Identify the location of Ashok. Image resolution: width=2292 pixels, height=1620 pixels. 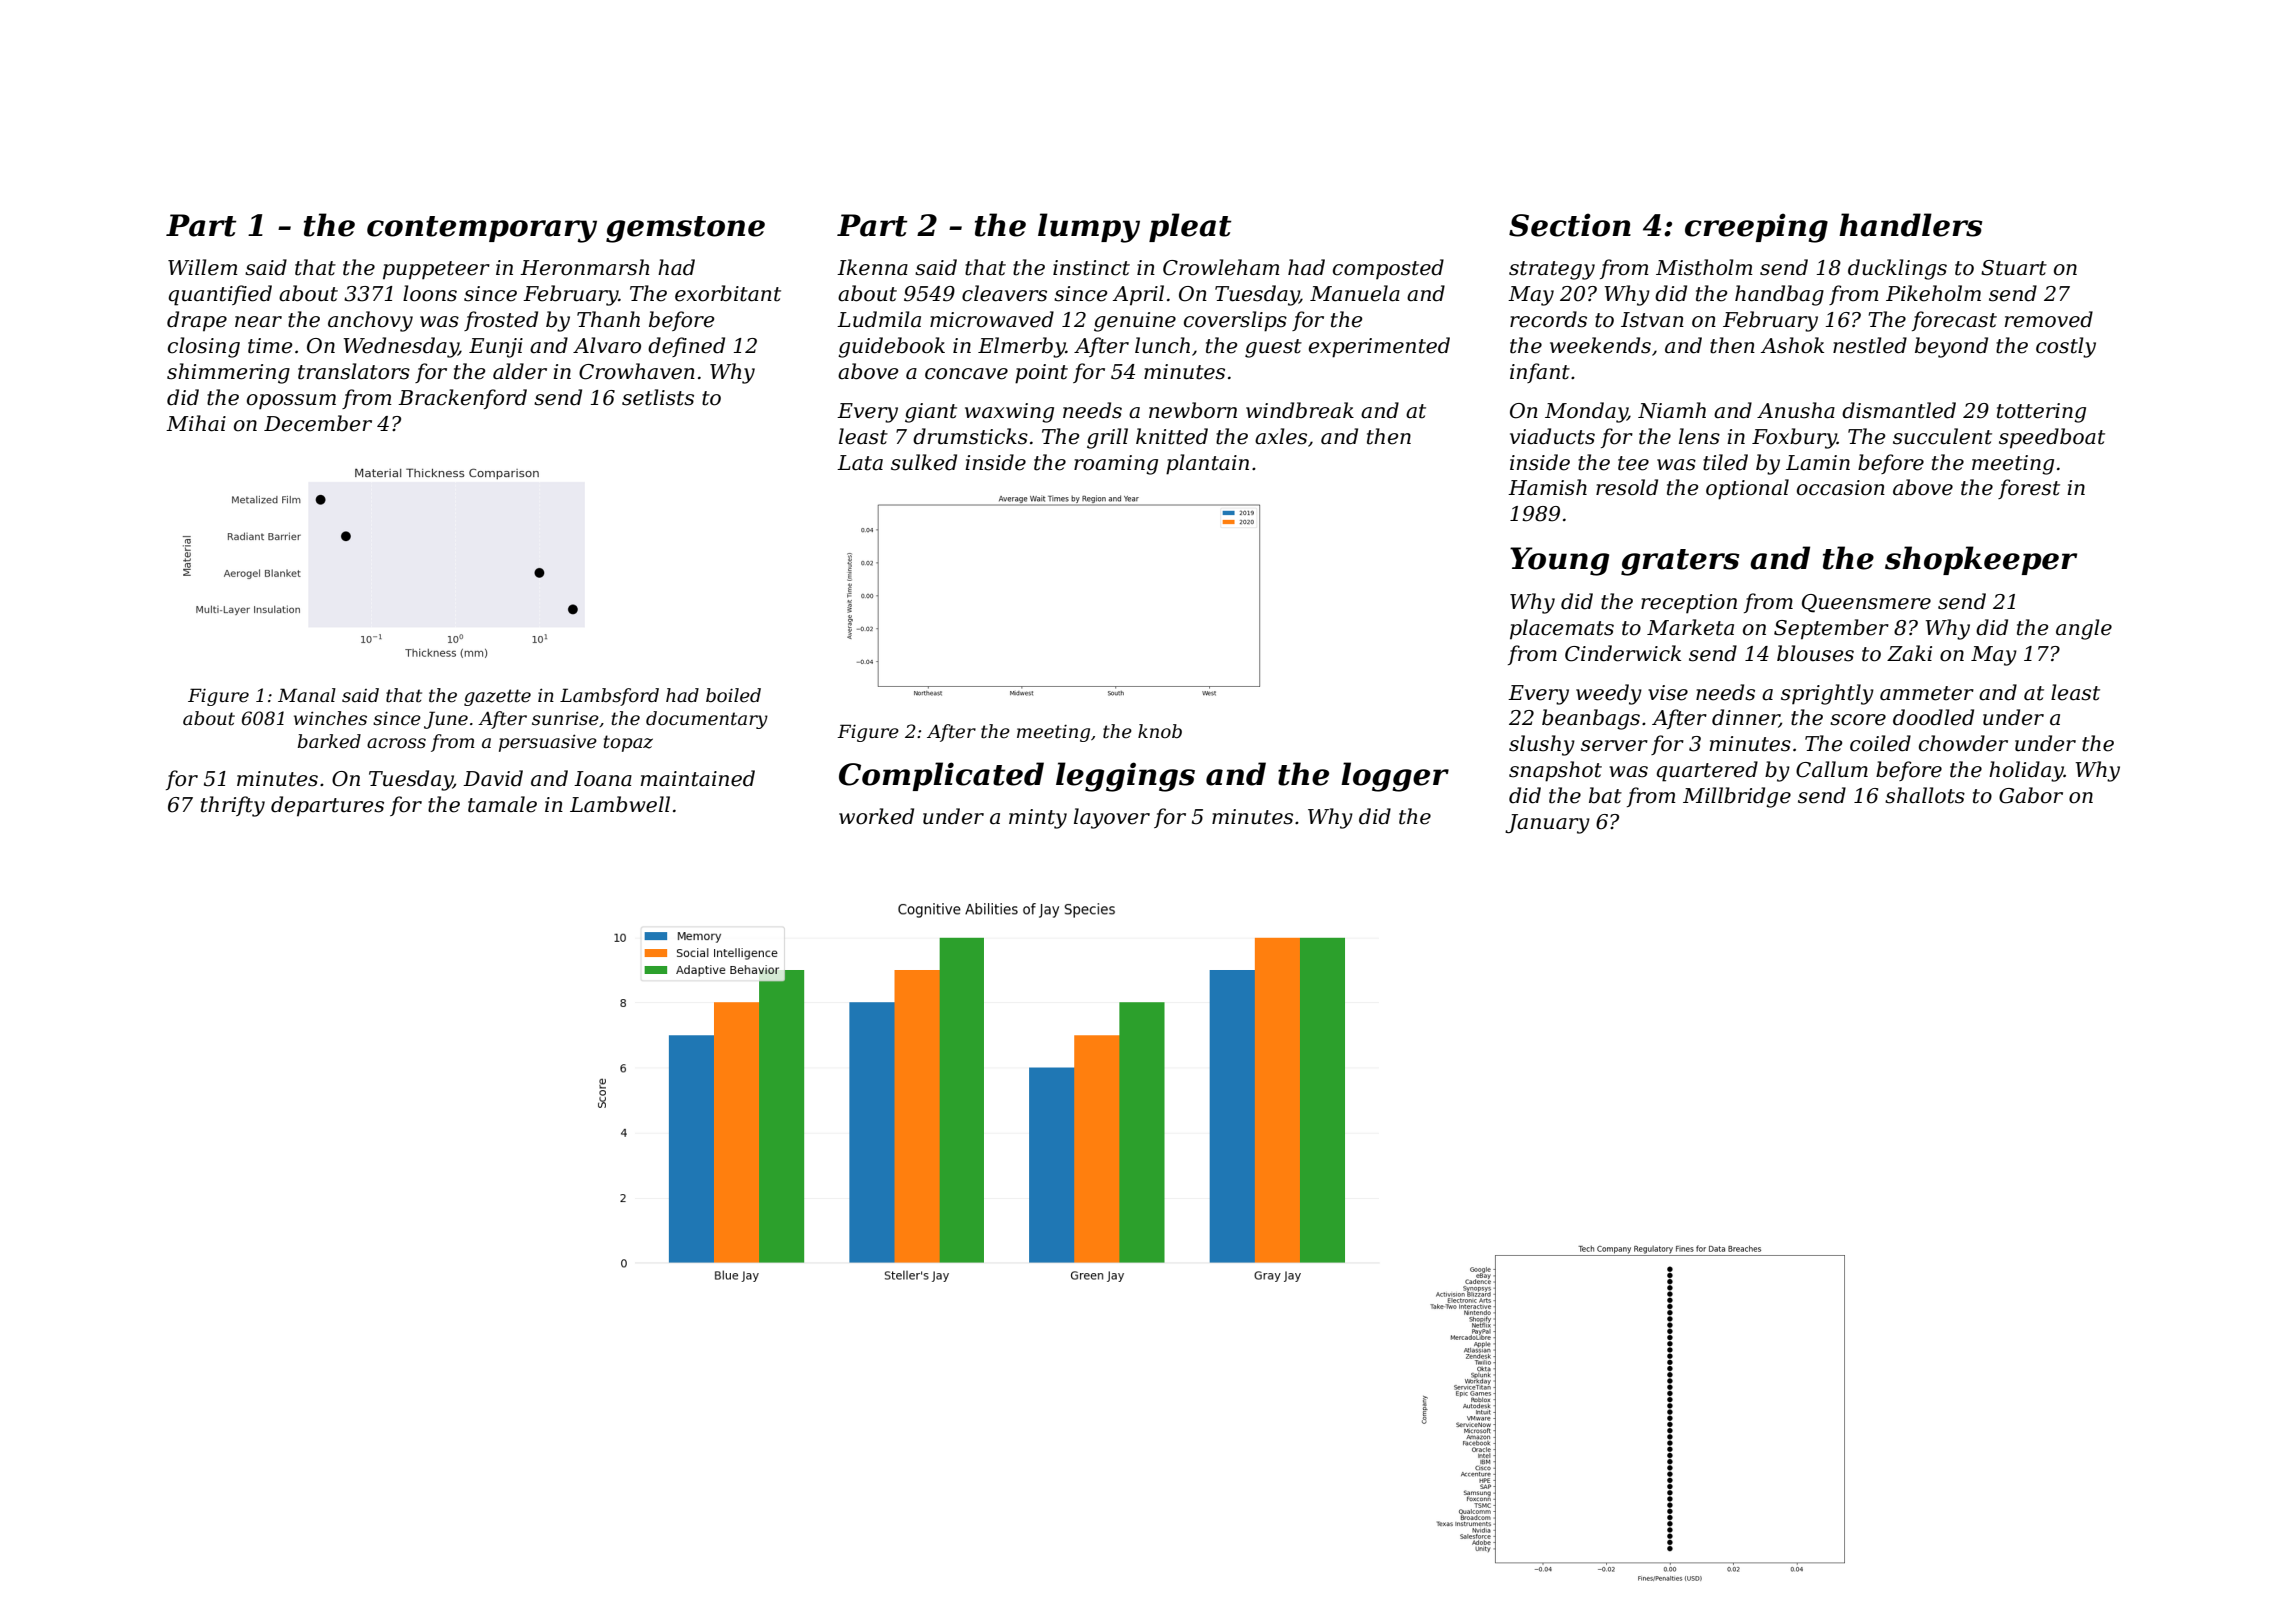
(1792, 345).
